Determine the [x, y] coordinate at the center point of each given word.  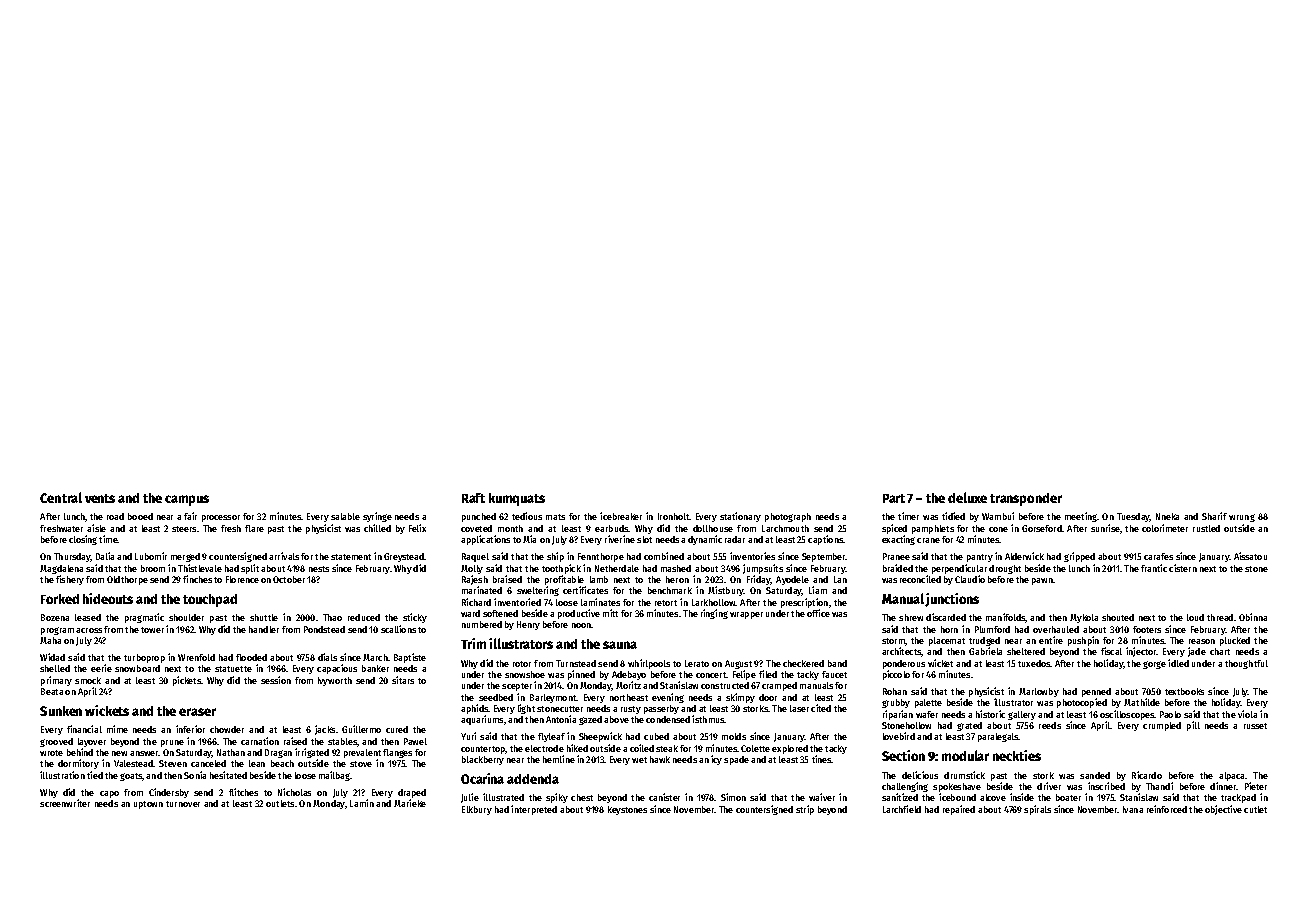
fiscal [1111, 651]
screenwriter [65, 803]
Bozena [55, 617]
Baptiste [410, 658]
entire [1051, 640]
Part [894, 498]
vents [100, 498]
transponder [1026, 499]
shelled [55, 668]
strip [805, 810]
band [837, 663]
